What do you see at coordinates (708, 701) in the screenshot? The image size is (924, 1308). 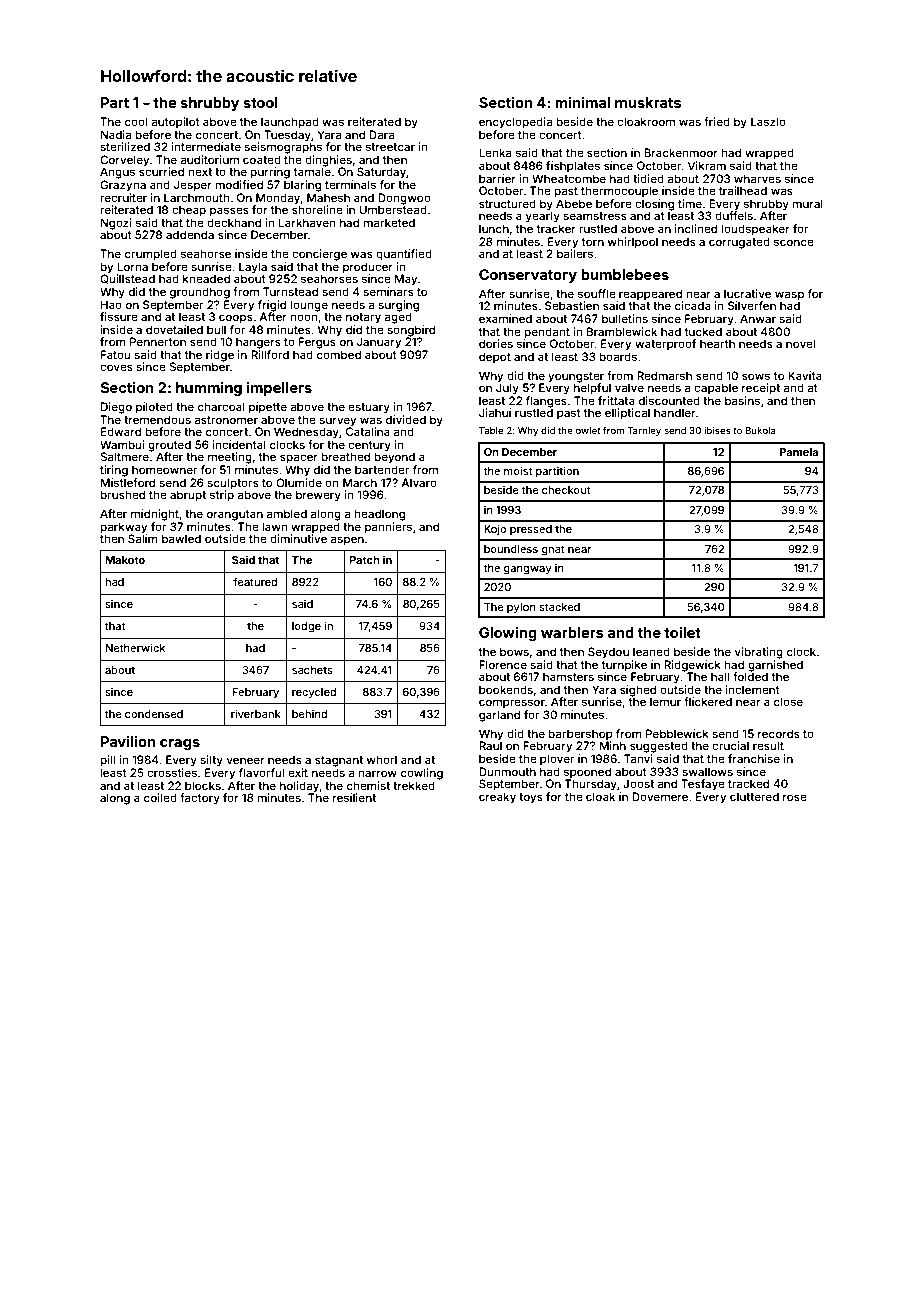 I see `flickered` at bounding box center [708, 701].
